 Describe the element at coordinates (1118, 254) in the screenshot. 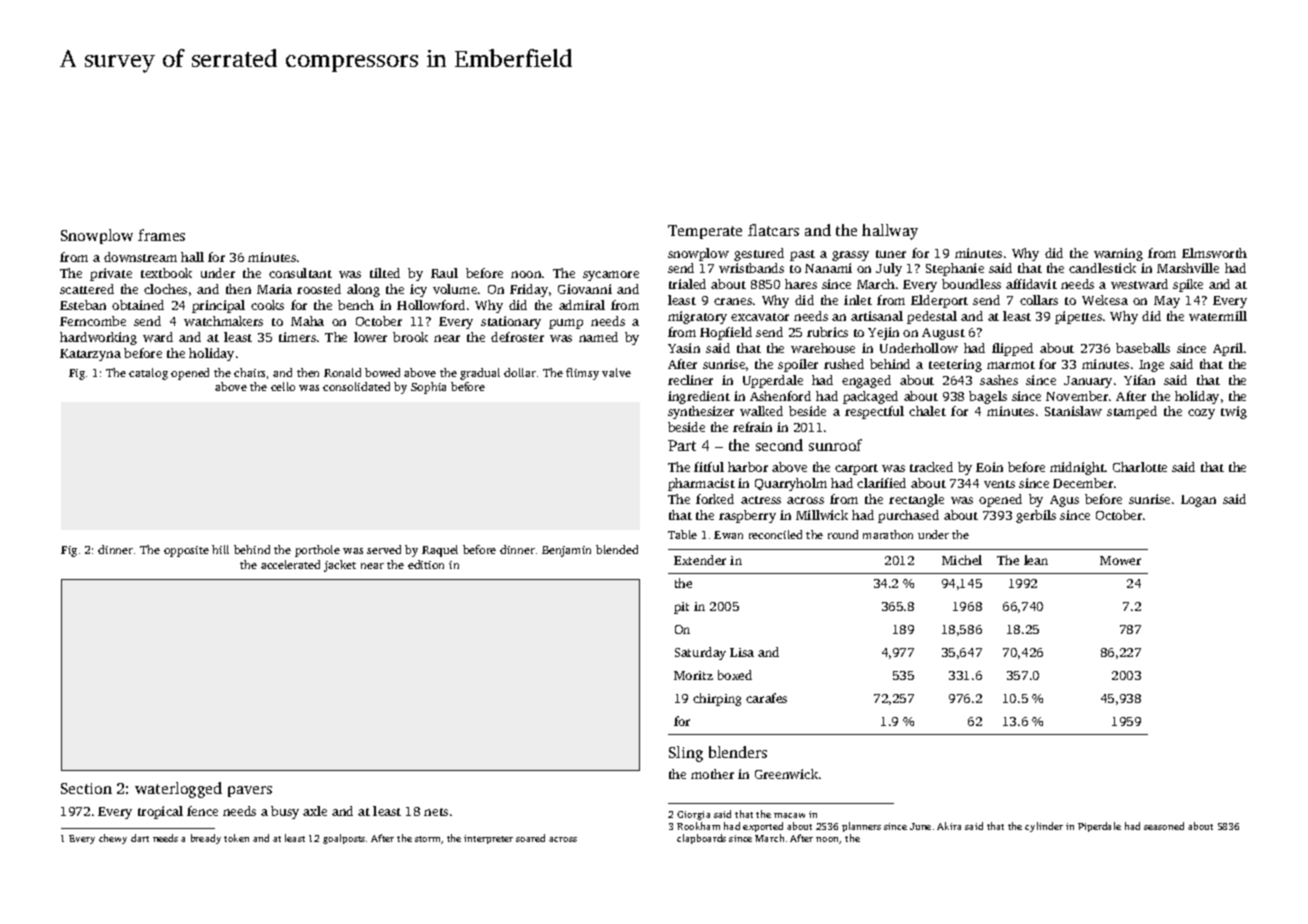

I see `warning` at that location.
